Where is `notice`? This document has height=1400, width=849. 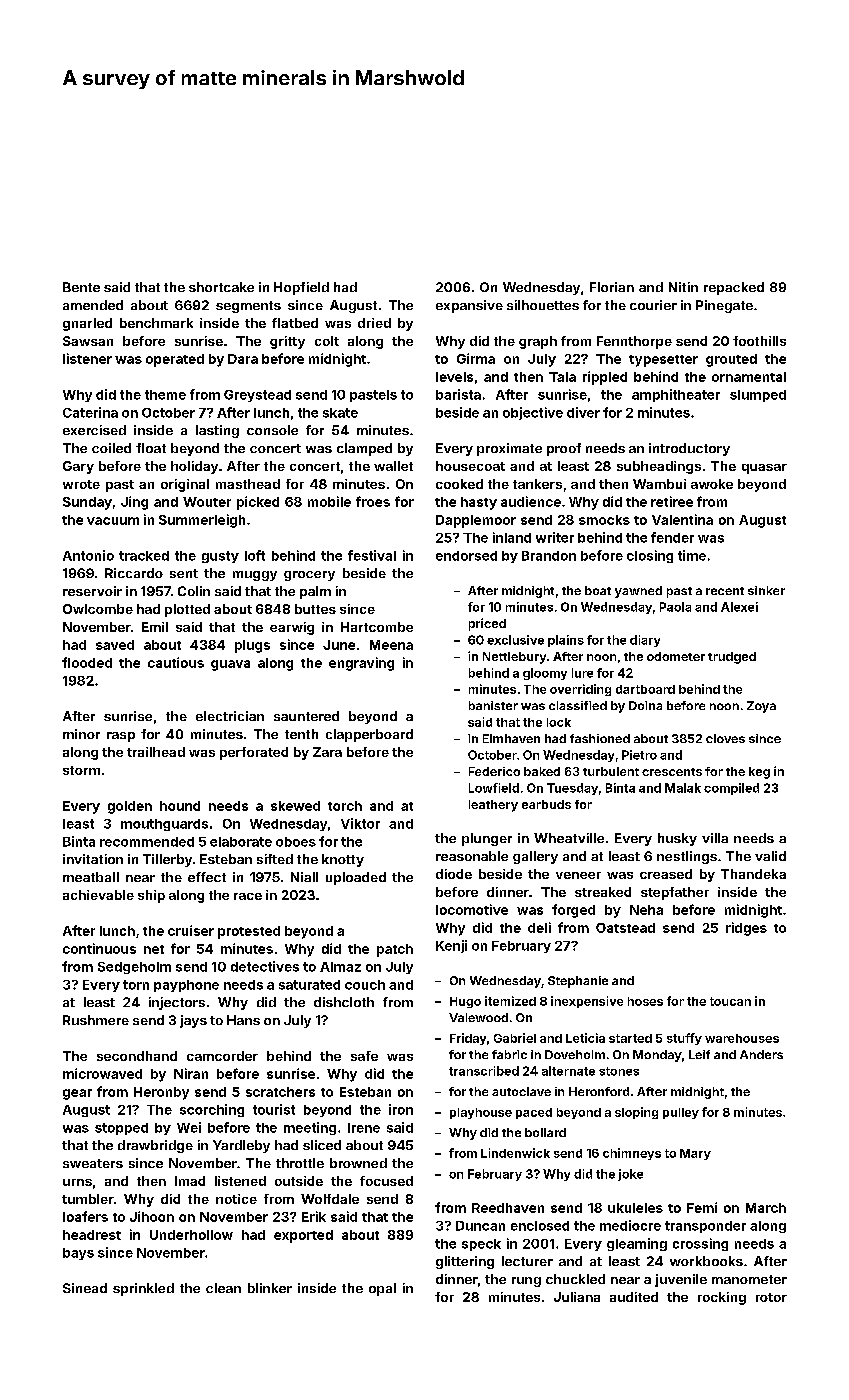
notice is located at coordinates (236, 1199).
